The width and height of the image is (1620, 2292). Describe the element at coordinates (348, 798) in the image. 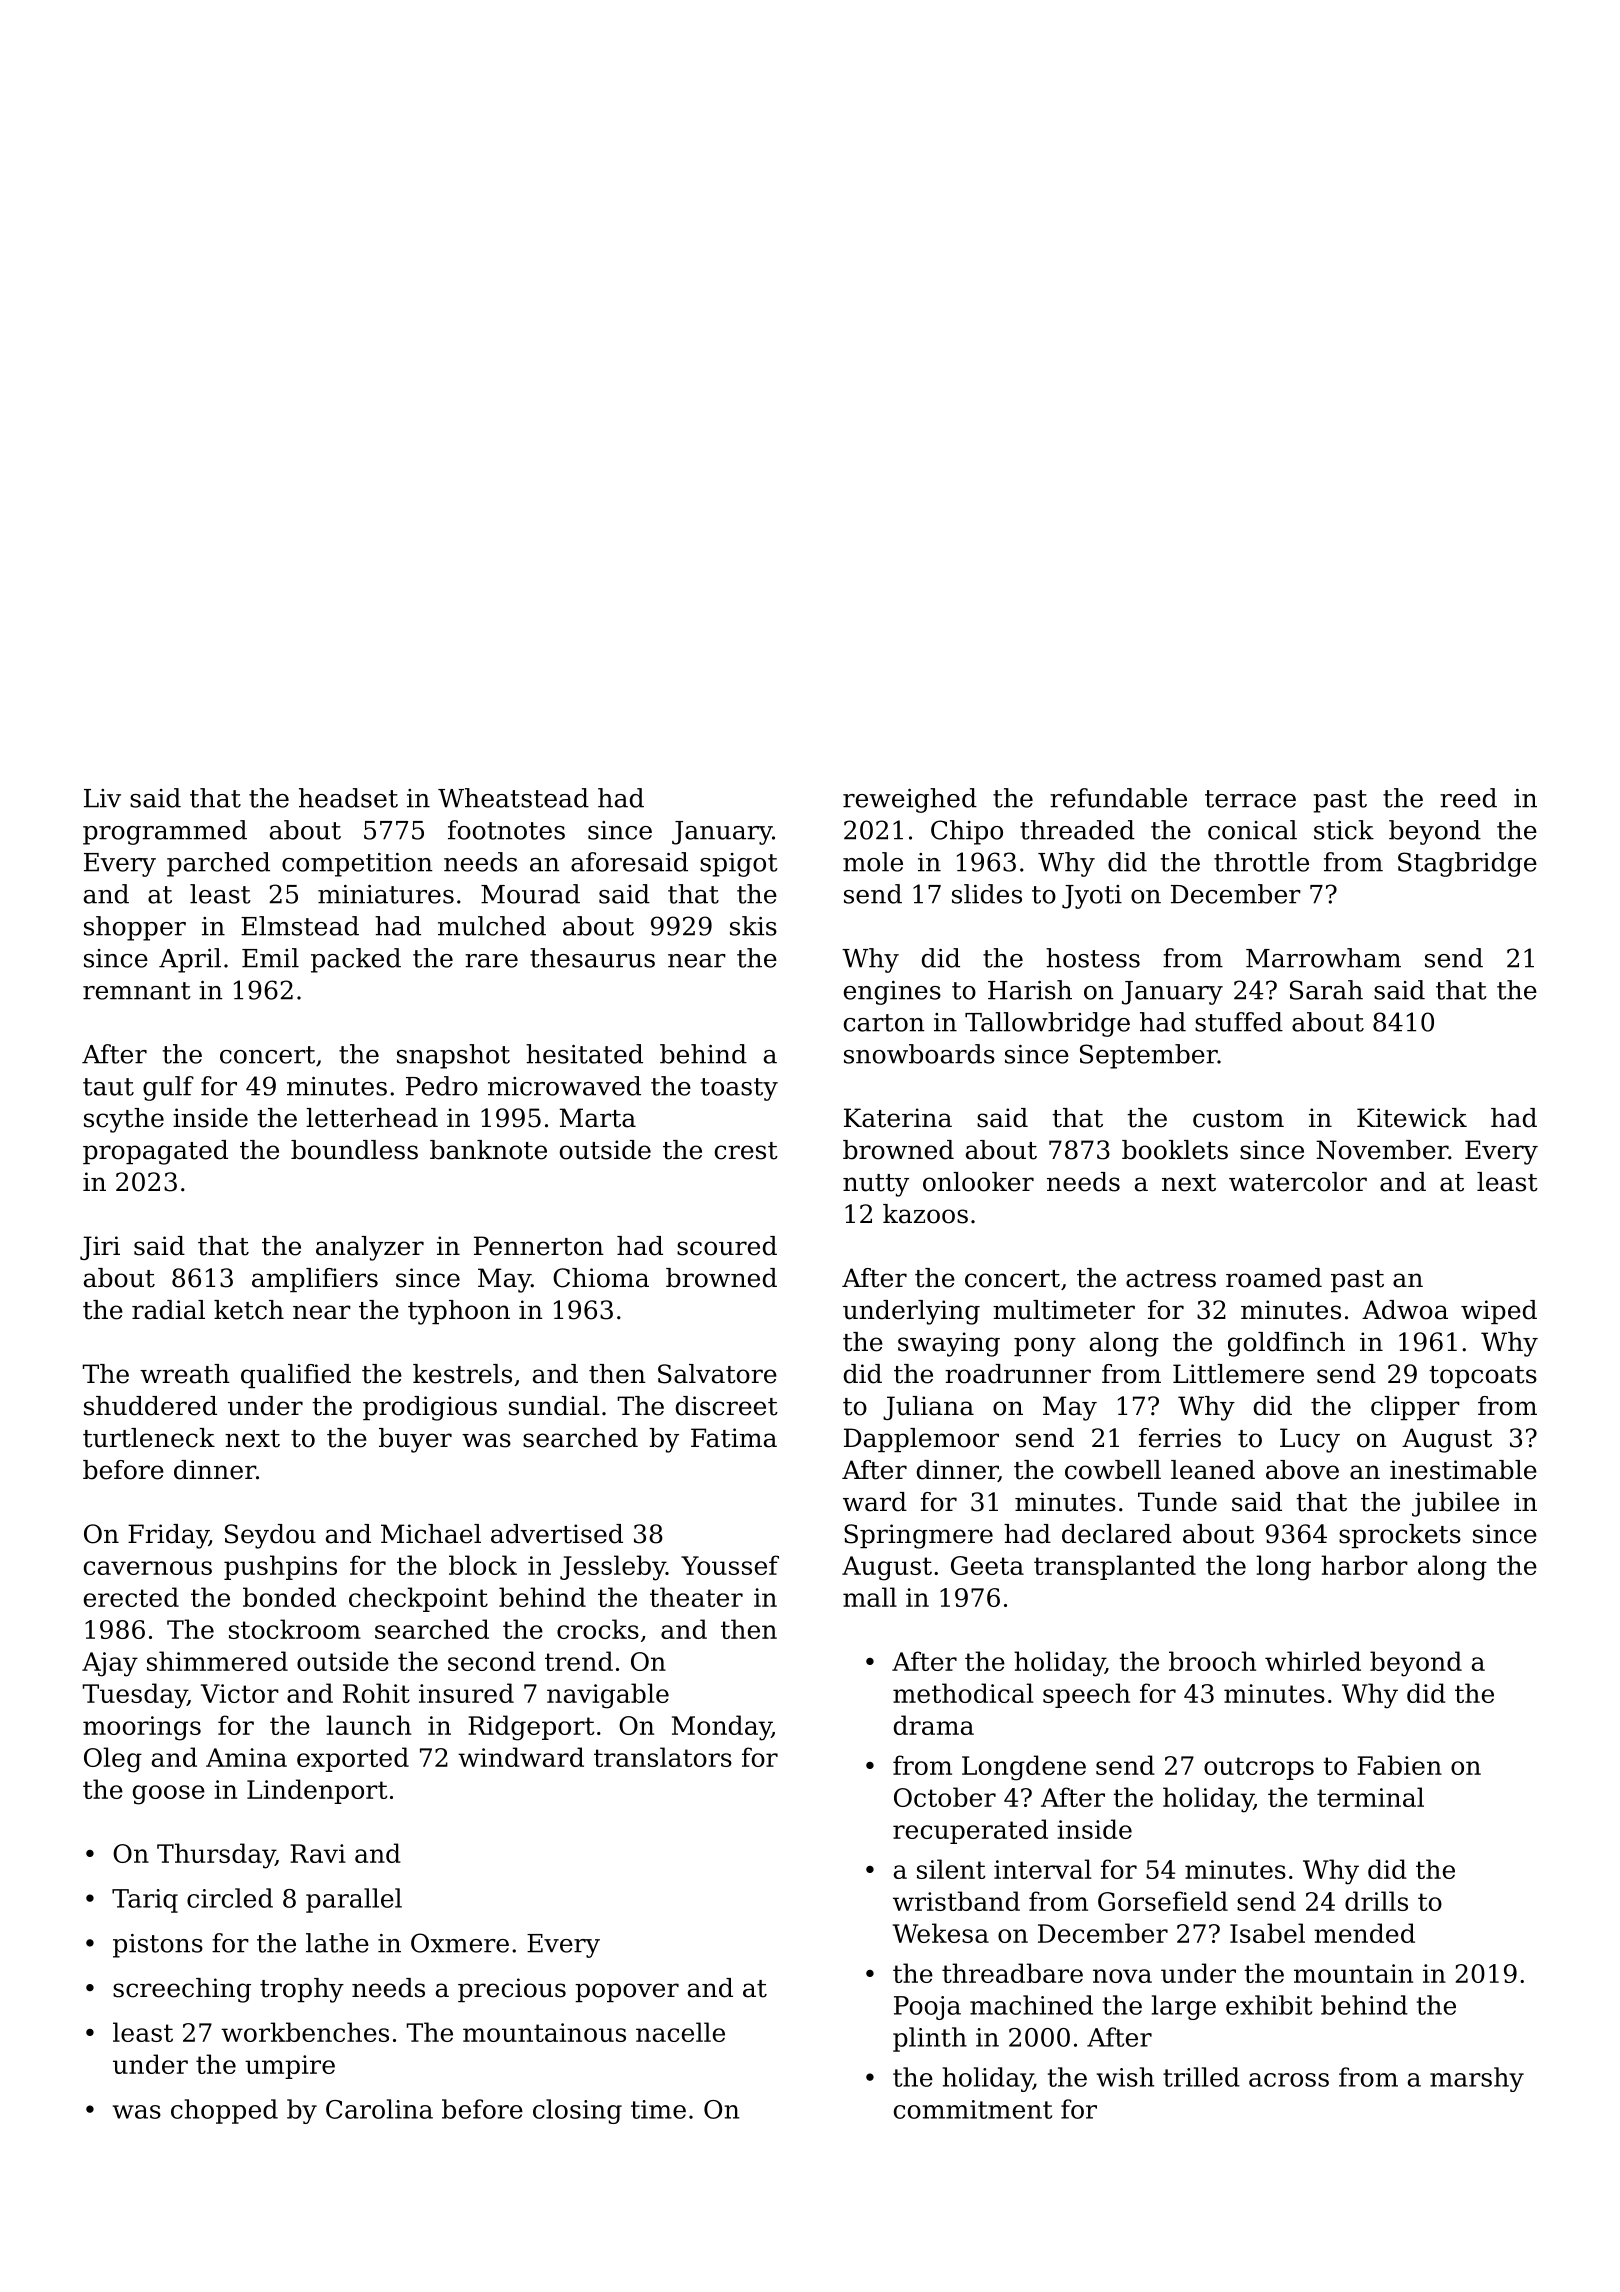

I see `headset` at that location.
